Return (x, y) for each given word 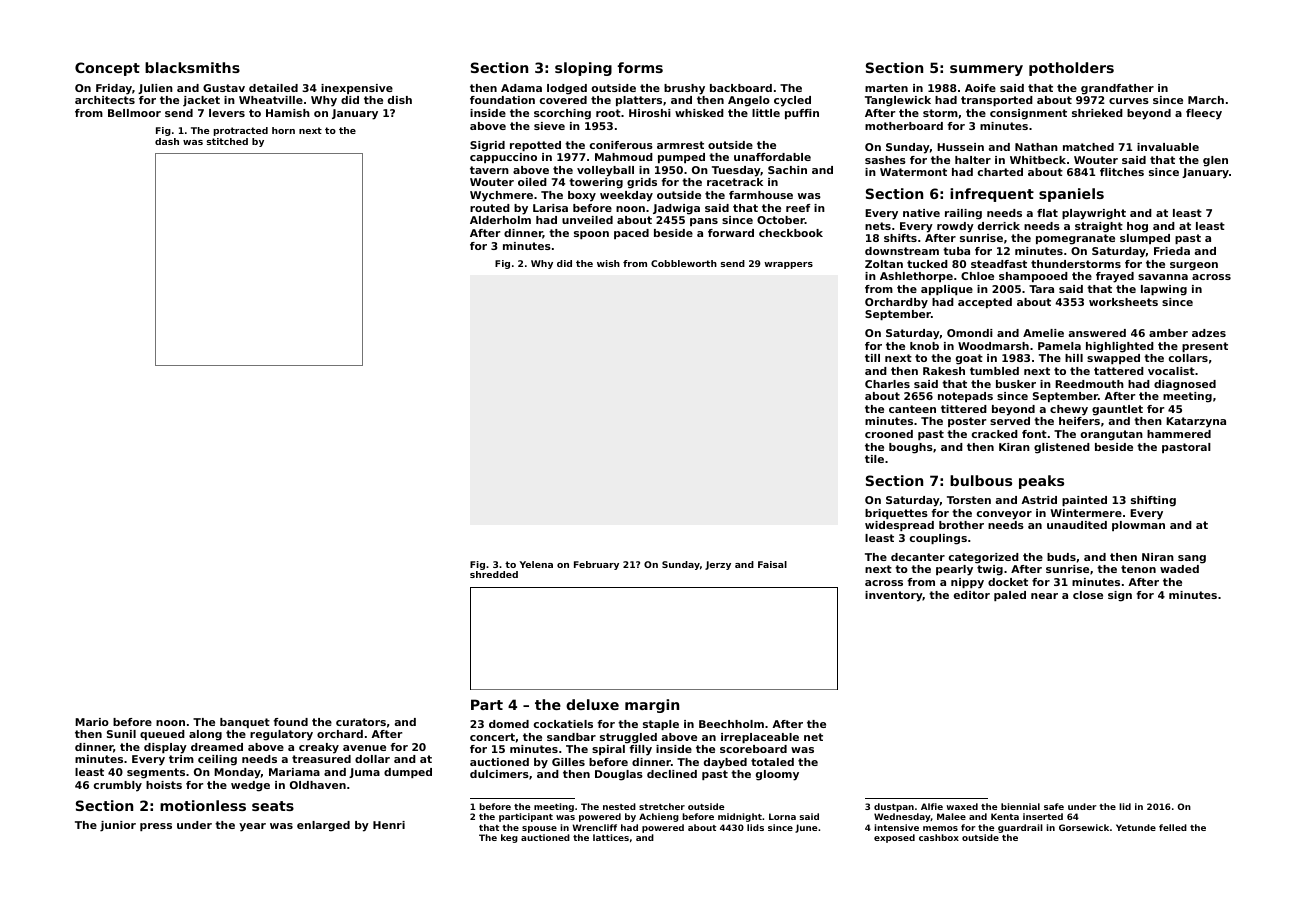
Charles (887, 384)
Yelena (536, 564)
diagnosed (1185, 385)
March (1206, 100)
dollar (372, 759)
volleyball (605, 171)
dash (167, 141)
